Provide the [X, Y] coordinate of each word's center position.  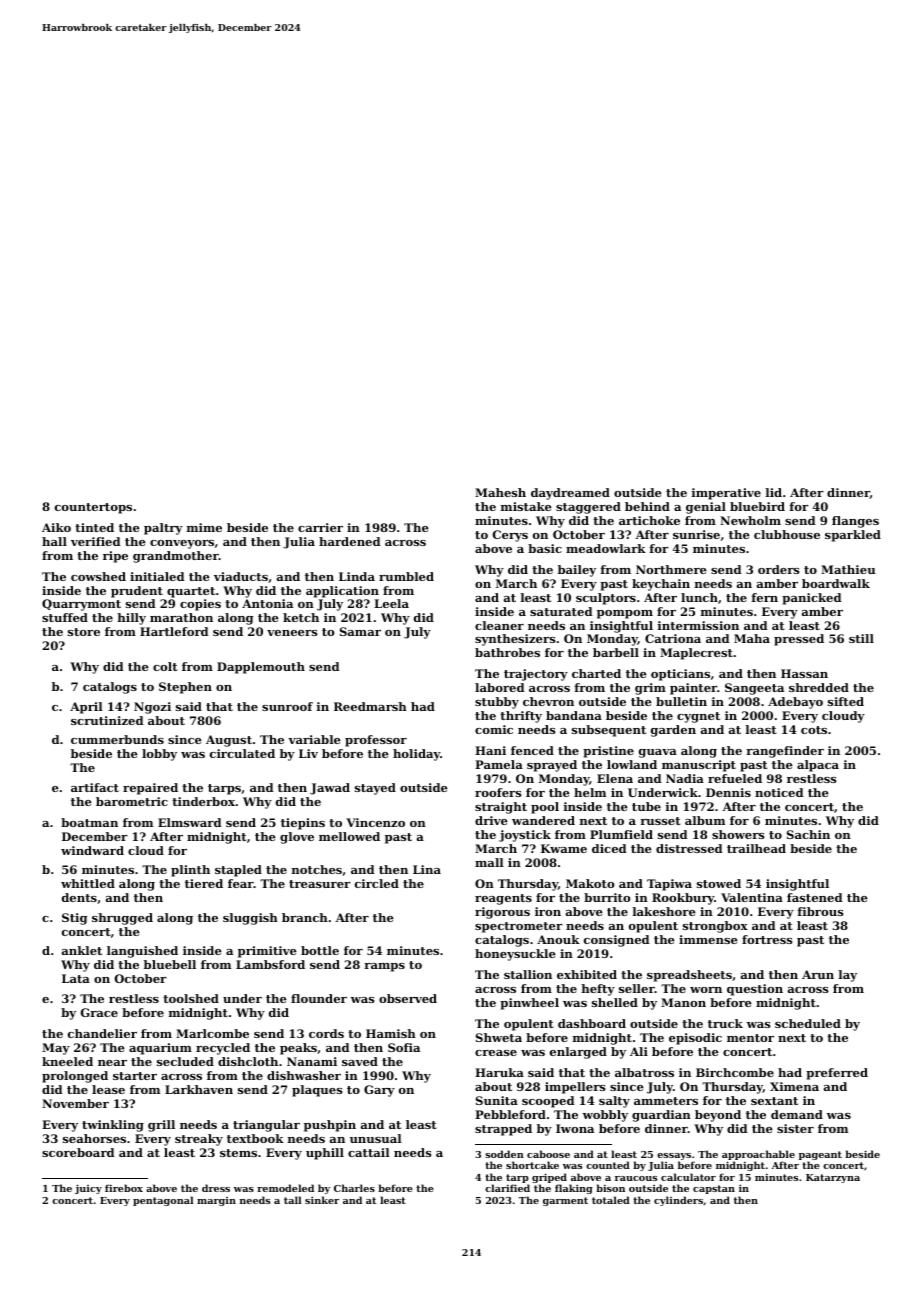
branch [305, 917]
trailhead [756, 848]
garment [565, 1201]
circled [377, 883]
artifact [95, 787]
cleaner [499, 625]
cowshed [98, 576]
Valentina [752, 897]
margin [216, 1201]
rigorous [502, 913]
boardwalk [836, 583]
